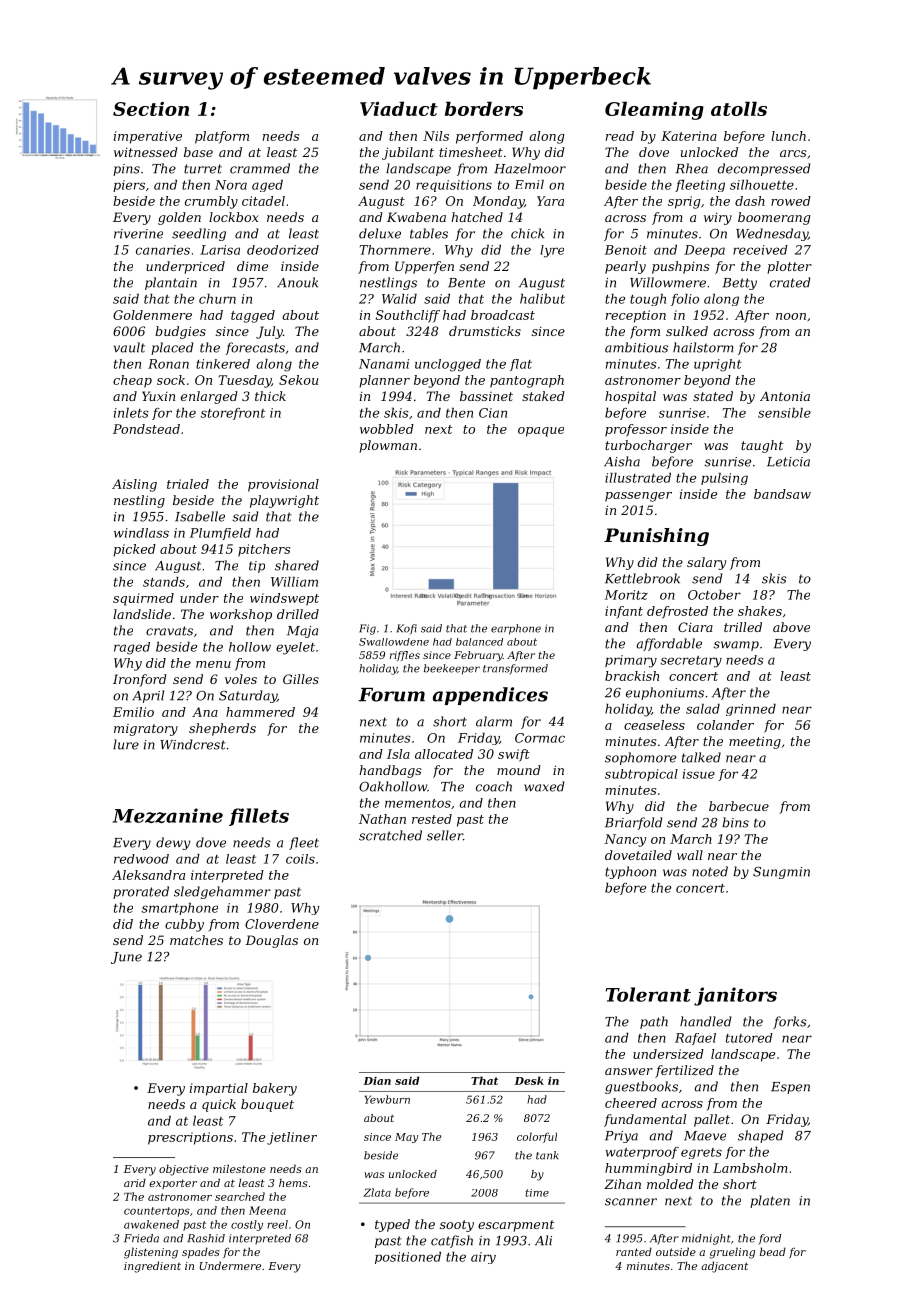  Describe the element at coordinates (151, 109) in the image. I see `Section` at that location.
